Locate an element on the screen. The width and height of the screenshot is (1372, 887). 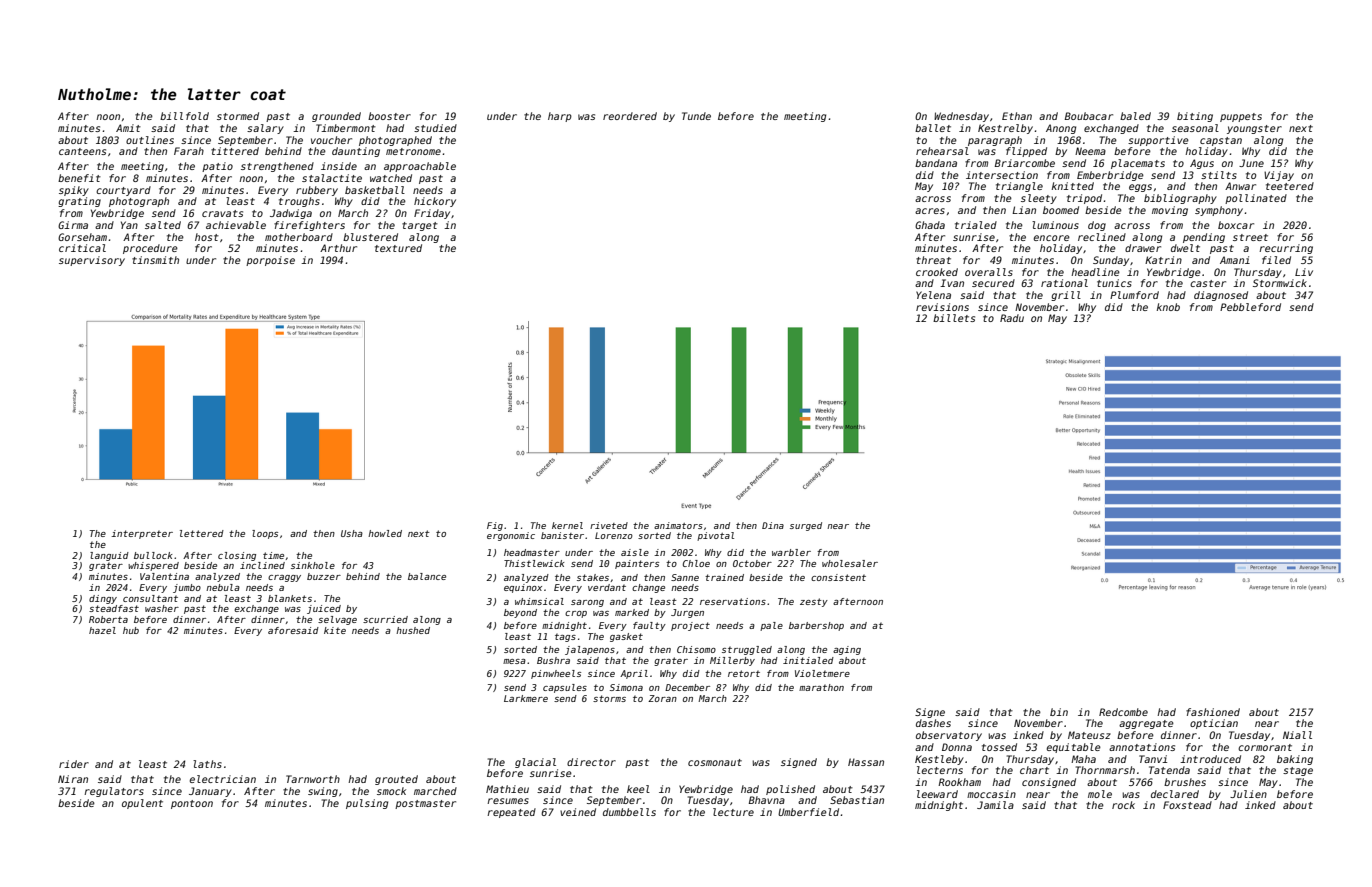
stormed is located at coordinates (238, 116).
